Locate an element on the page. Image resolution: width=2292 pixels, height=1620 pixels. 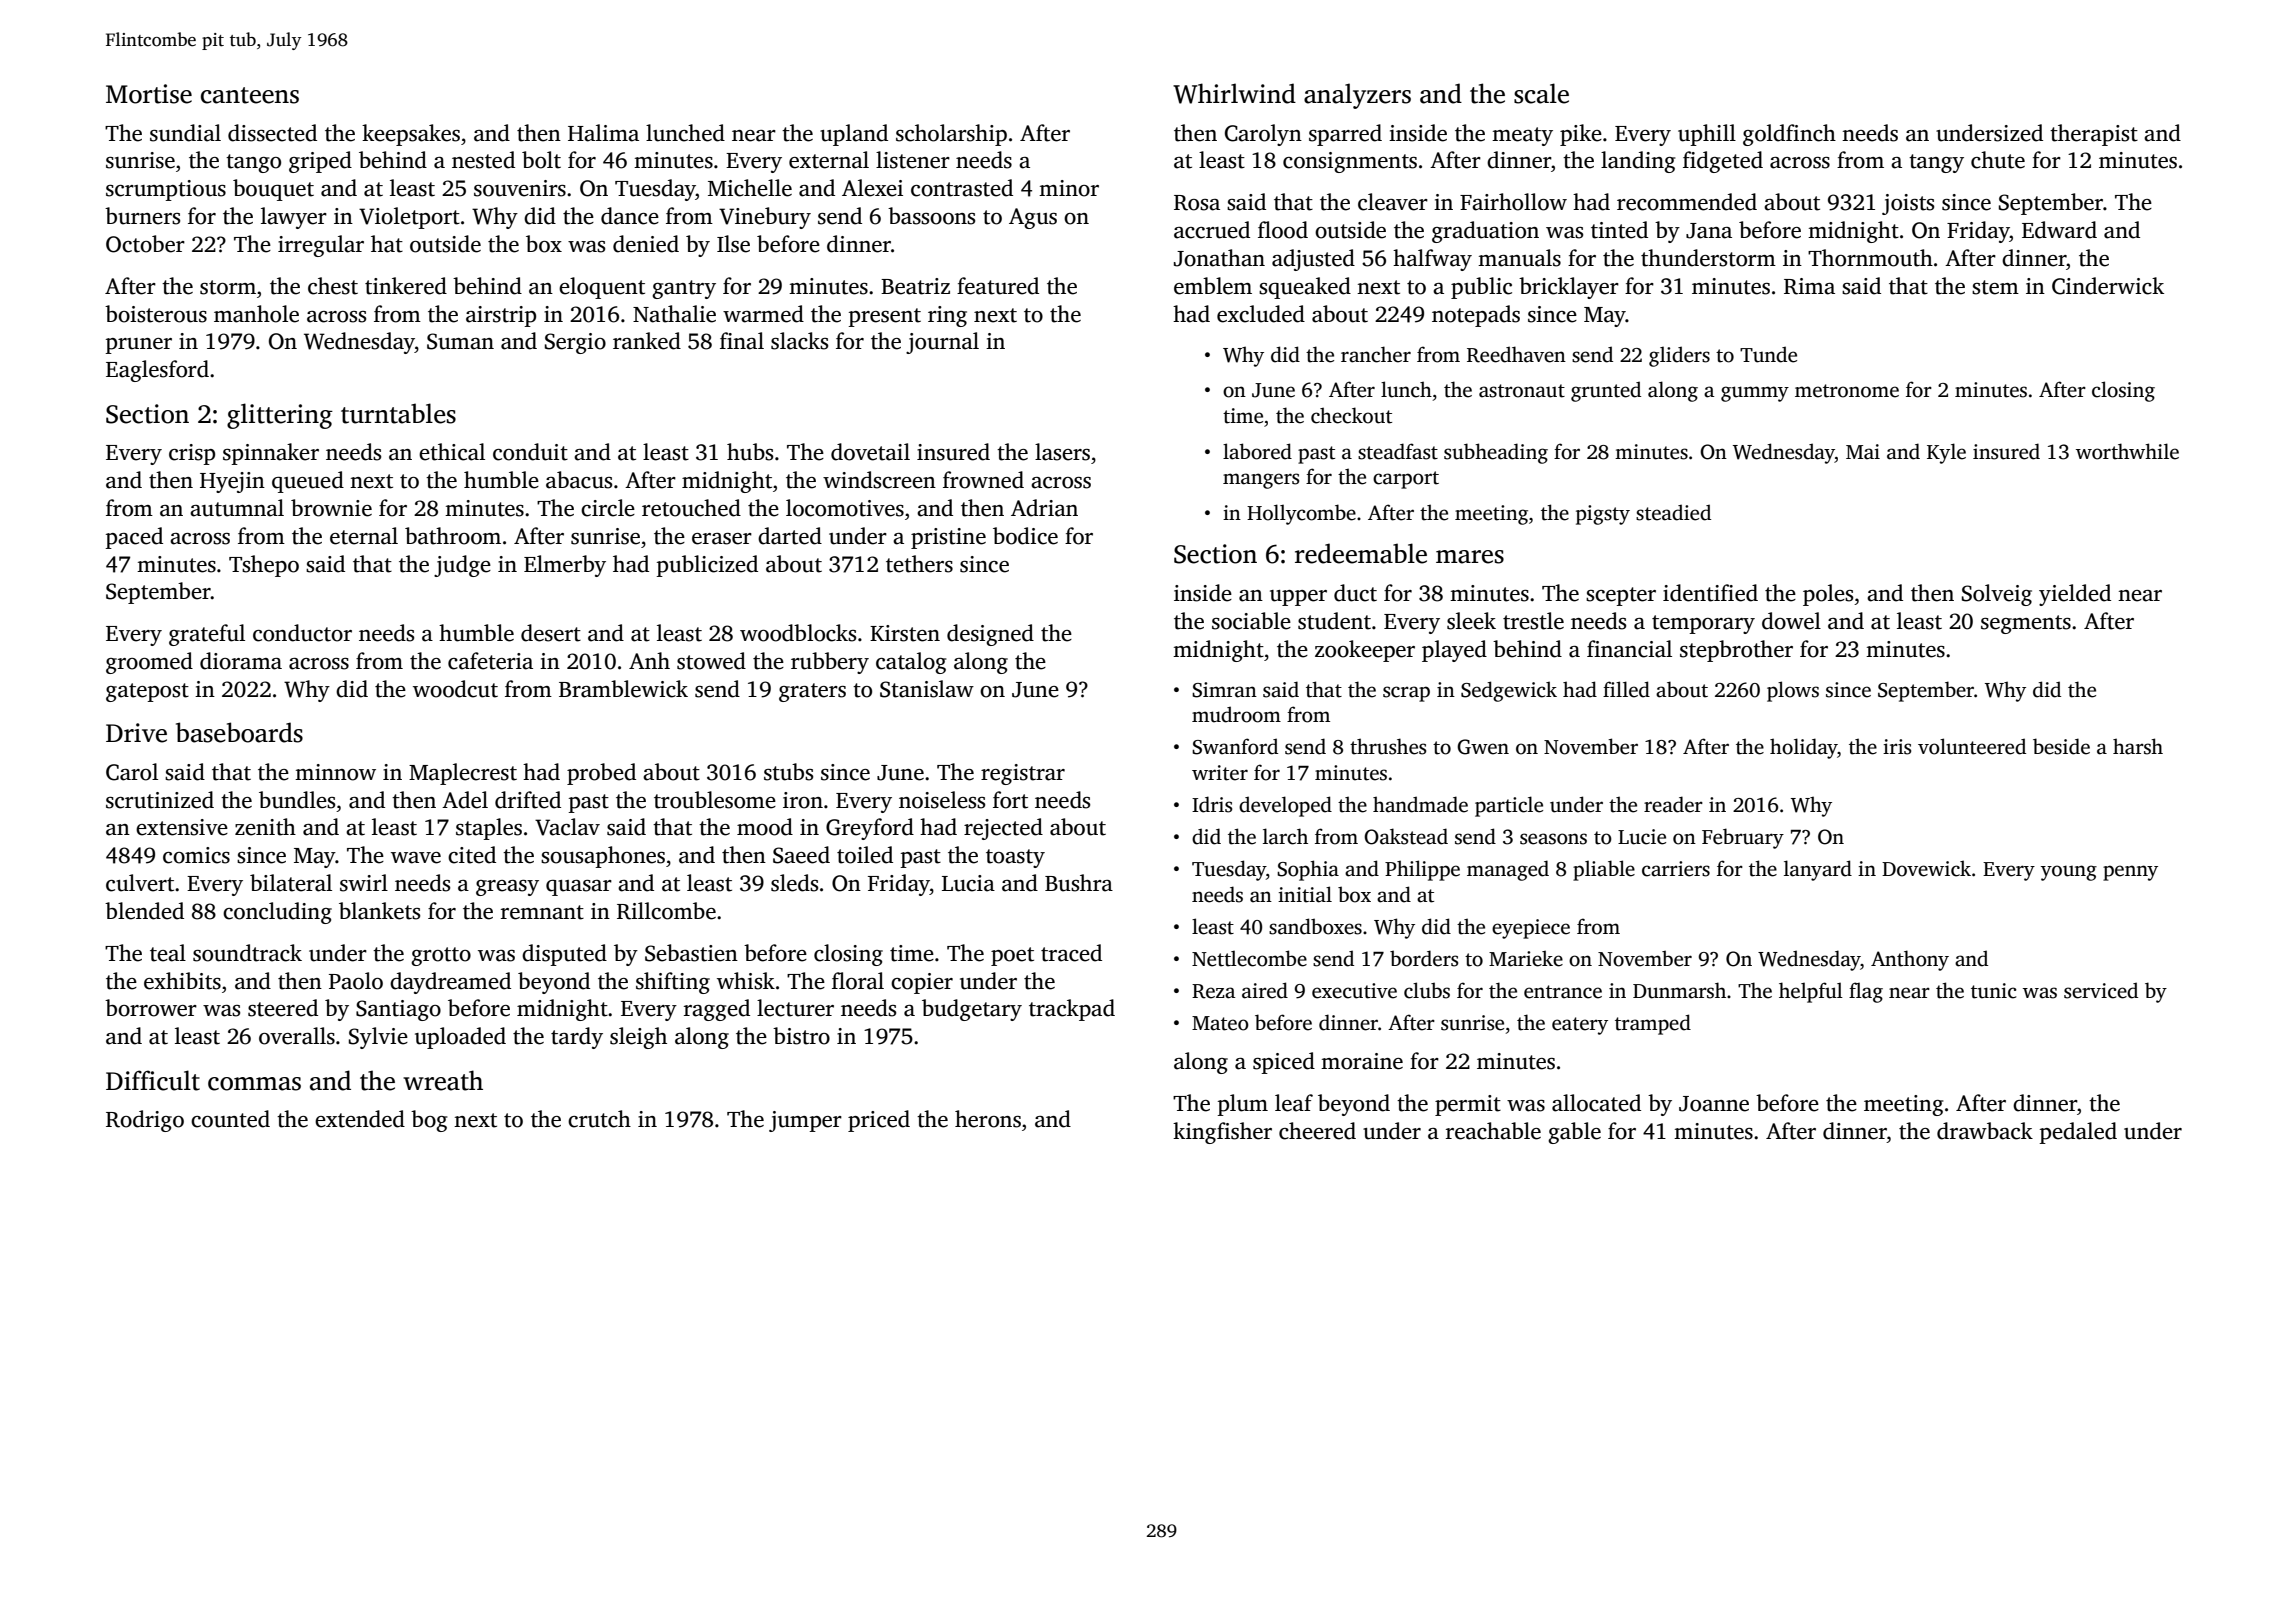
bog is located at coordinates (429, 1121).
